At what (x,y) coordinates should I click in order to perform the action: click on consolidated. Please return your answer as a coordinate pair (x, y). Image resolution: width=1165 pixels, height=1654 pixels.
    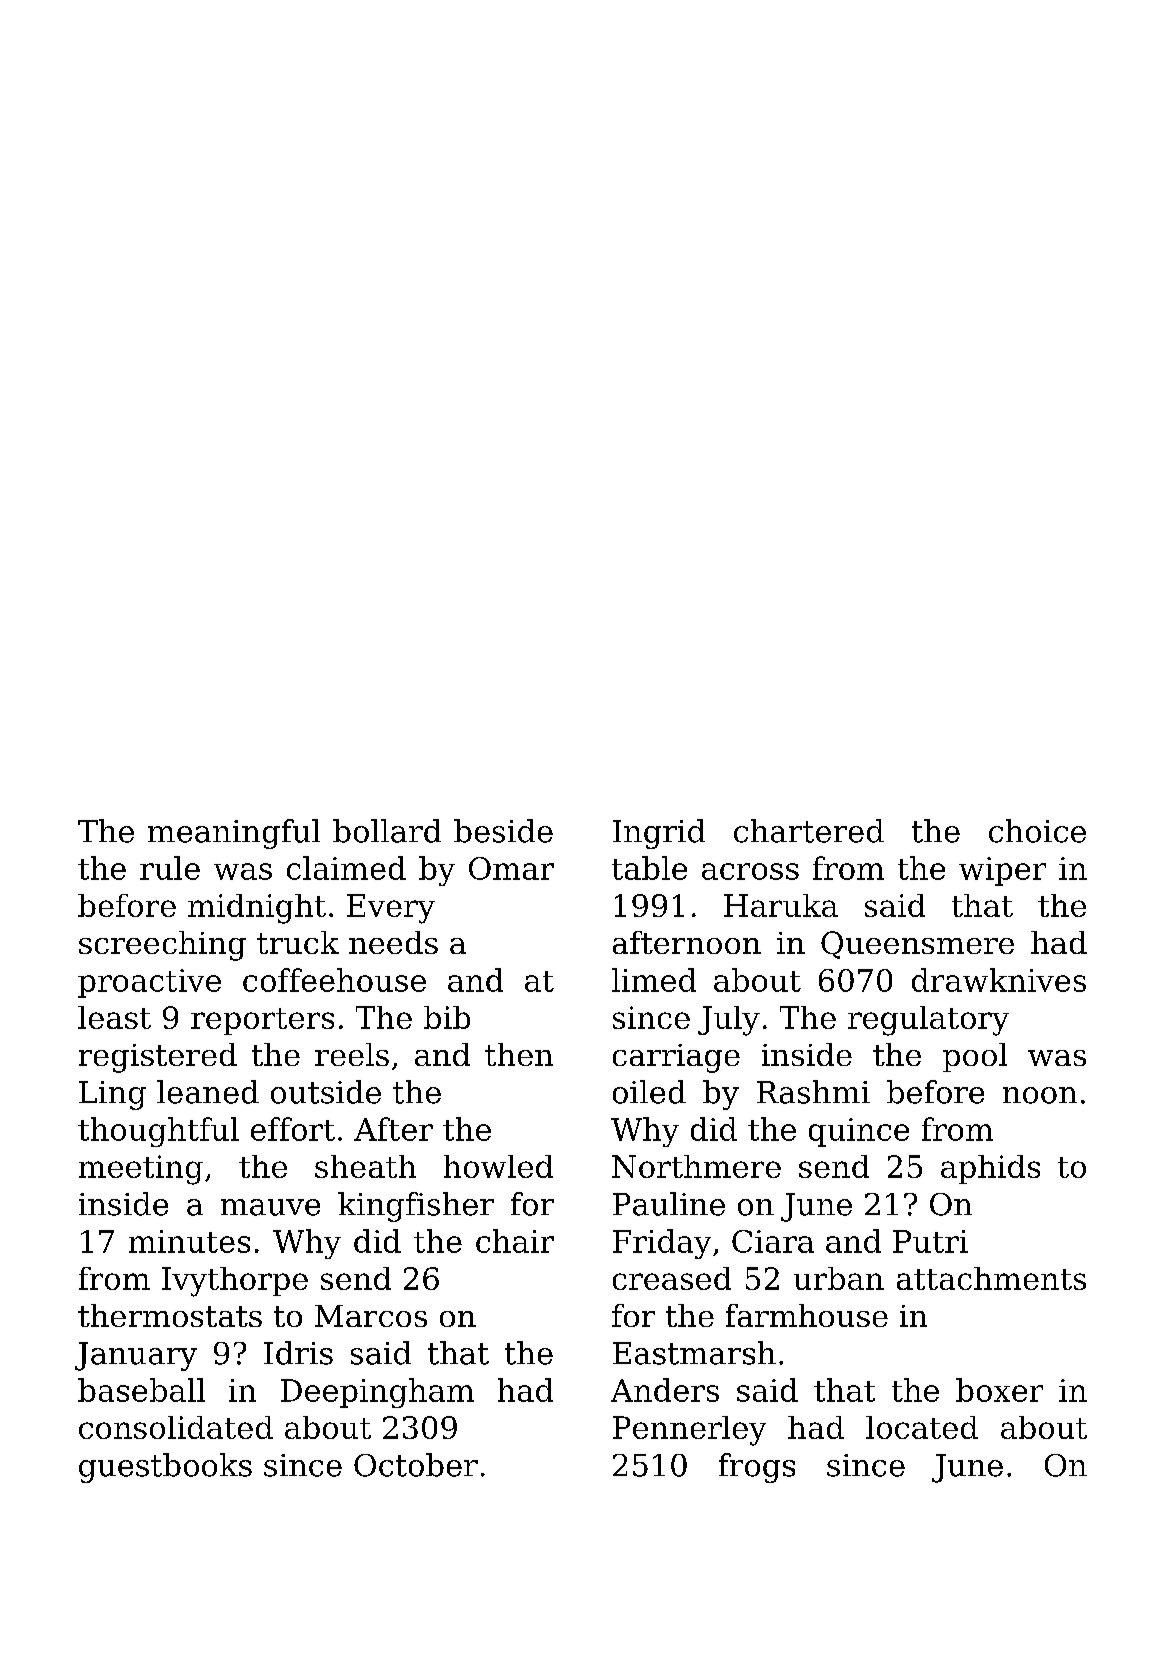
    Looking at the image, I should click on (176, 1427).
